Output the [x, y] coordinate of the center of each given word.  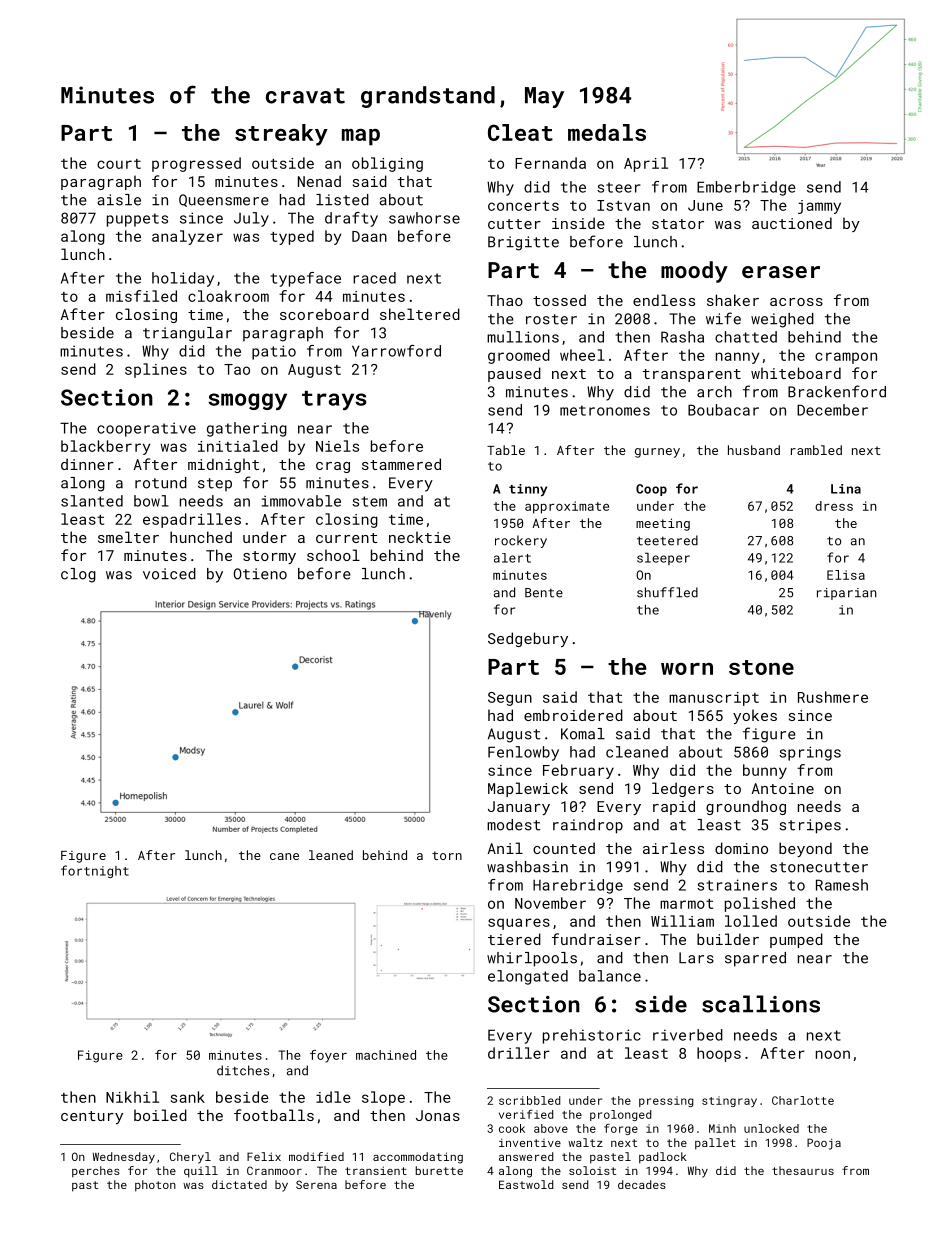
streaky [281, 135]
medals [607, 132]
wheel [582, 355]
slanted [92, 501]
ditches [243, 1070]
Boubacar [723, 410]
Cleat [520, 132]
